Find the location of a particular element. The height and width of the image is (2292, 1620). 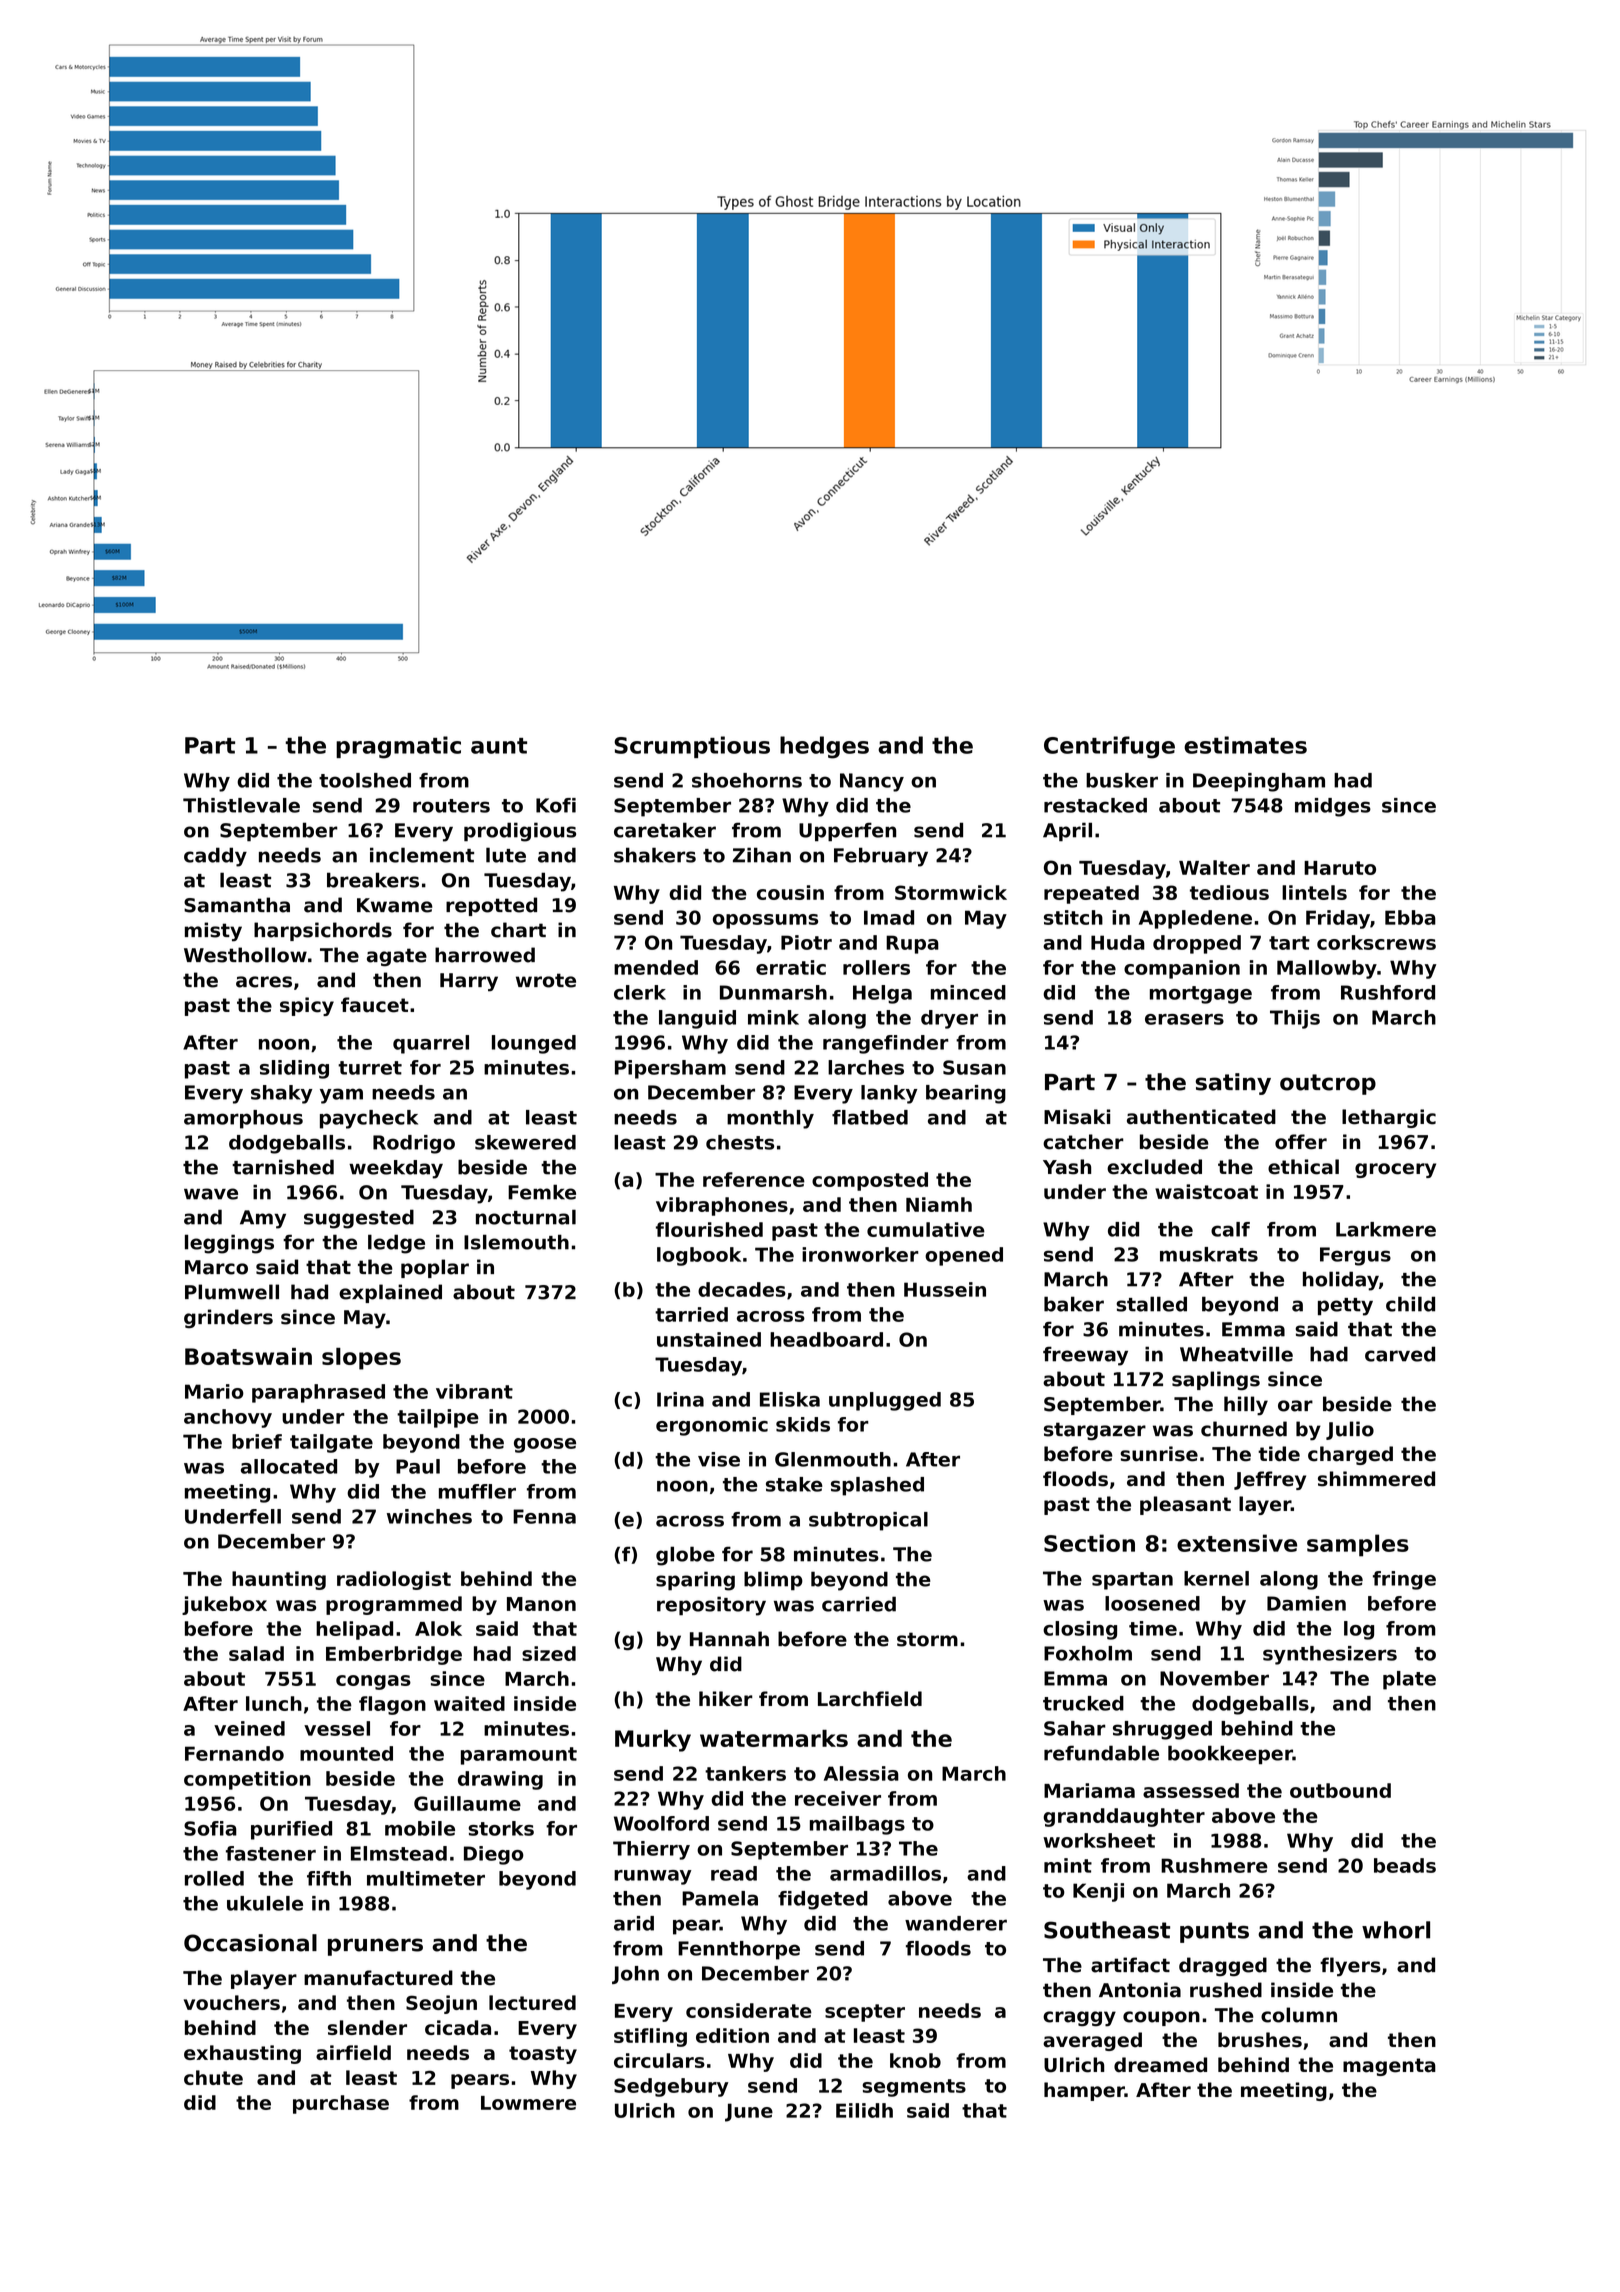

Imad is located at coordinates (889, 917).
